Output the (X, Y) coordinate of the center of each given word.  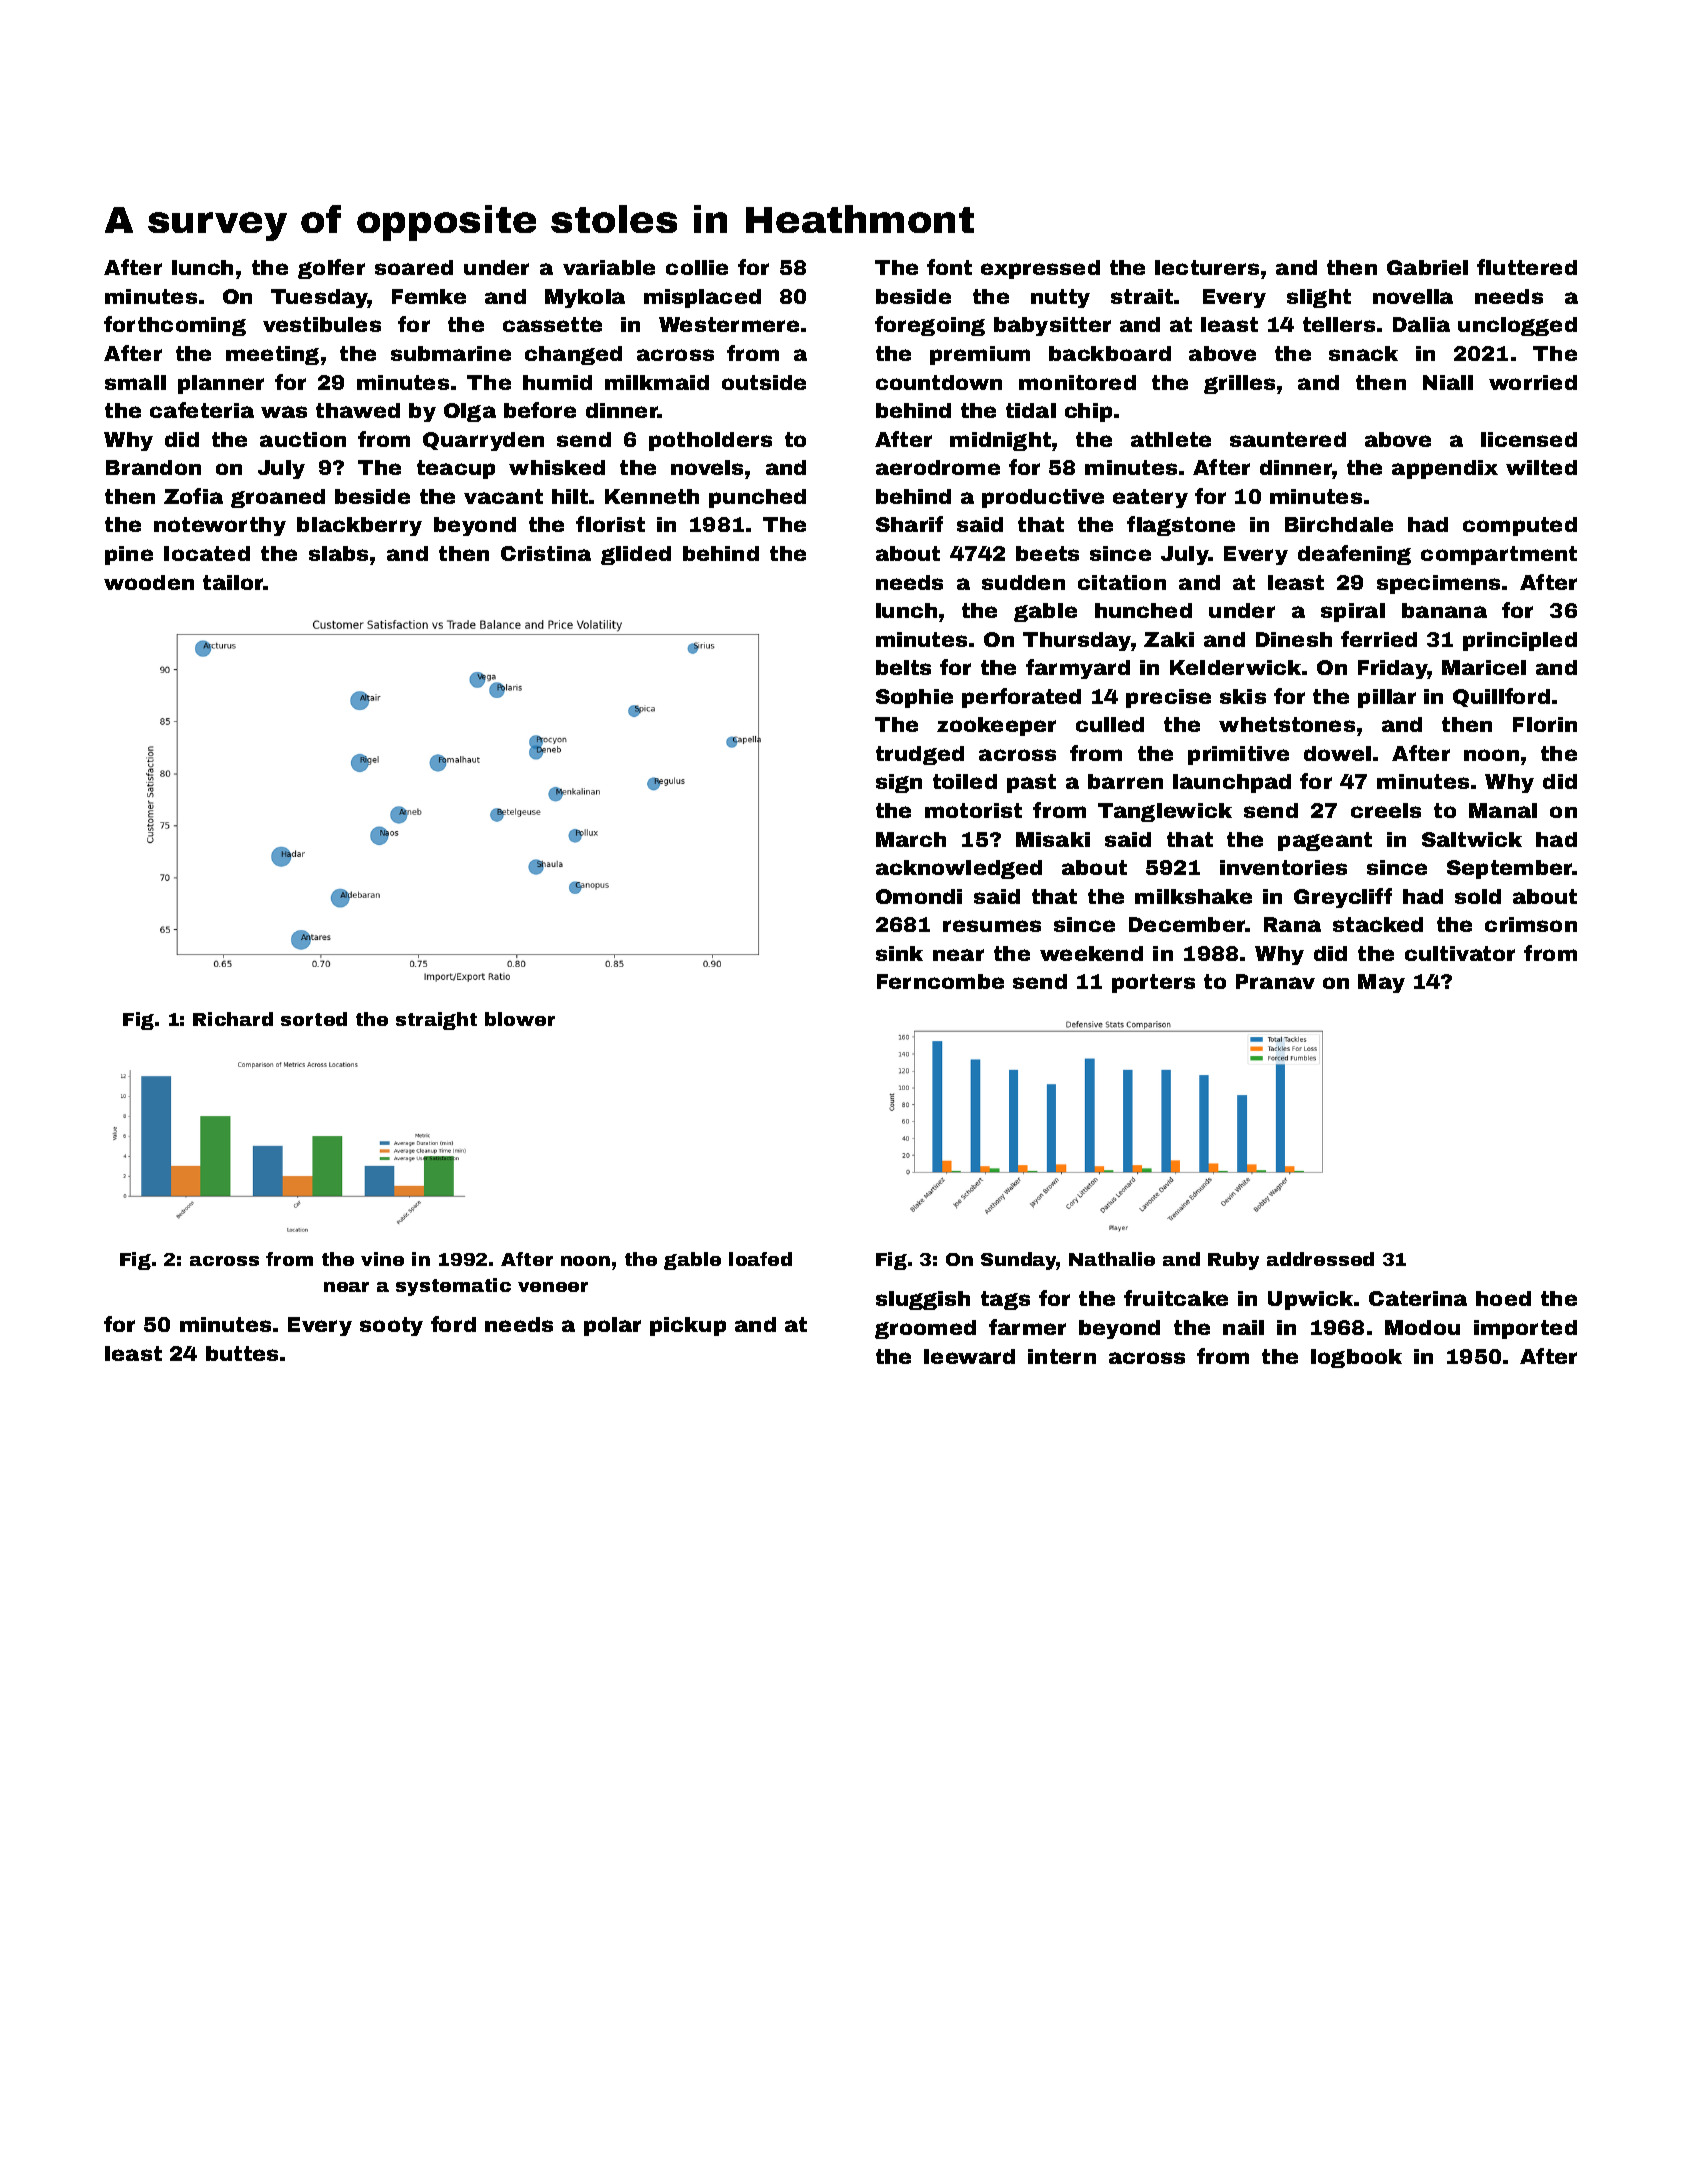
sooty (391, 1326)
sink (899, 953)
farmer (1027, 1327)
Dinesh (1294, 639)
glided (636, 555)
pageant (1325, 841)
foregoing (930, 326)
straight (436, 1021)
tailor (233, 582)
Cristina (546, 553)
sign (899, 783)
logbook (1356, 1358)
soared (414, 267)
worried (1533, 382)
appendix (1445, 469)
